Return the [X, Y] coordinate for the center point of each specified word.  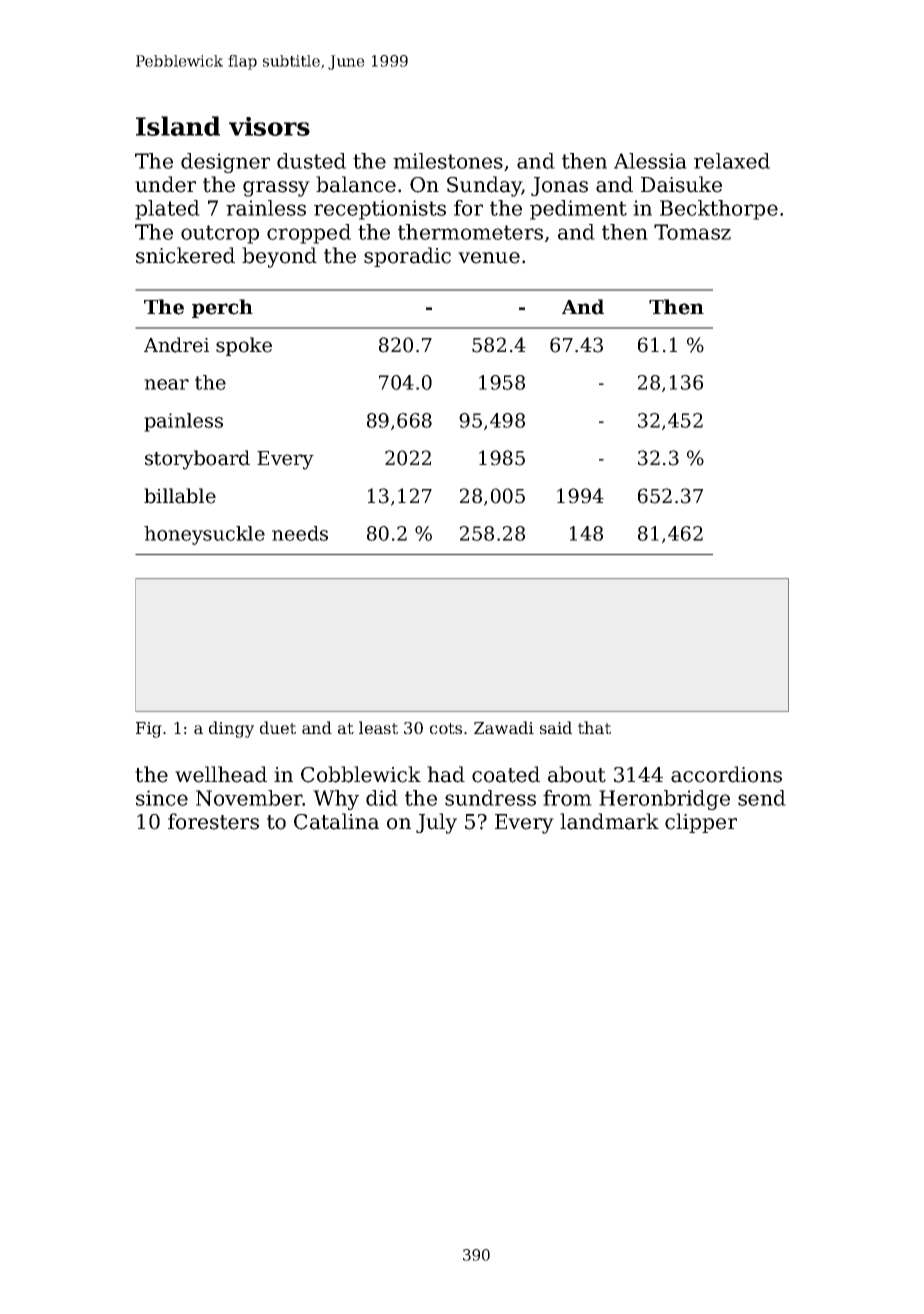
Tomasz [692, 232]
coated [506, 774]
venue [489, 258]
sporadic [407, 257]
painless [183, 422]
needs [300, 533]
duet [278, 727]
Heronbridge [664, 800]
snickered [185, 255]
